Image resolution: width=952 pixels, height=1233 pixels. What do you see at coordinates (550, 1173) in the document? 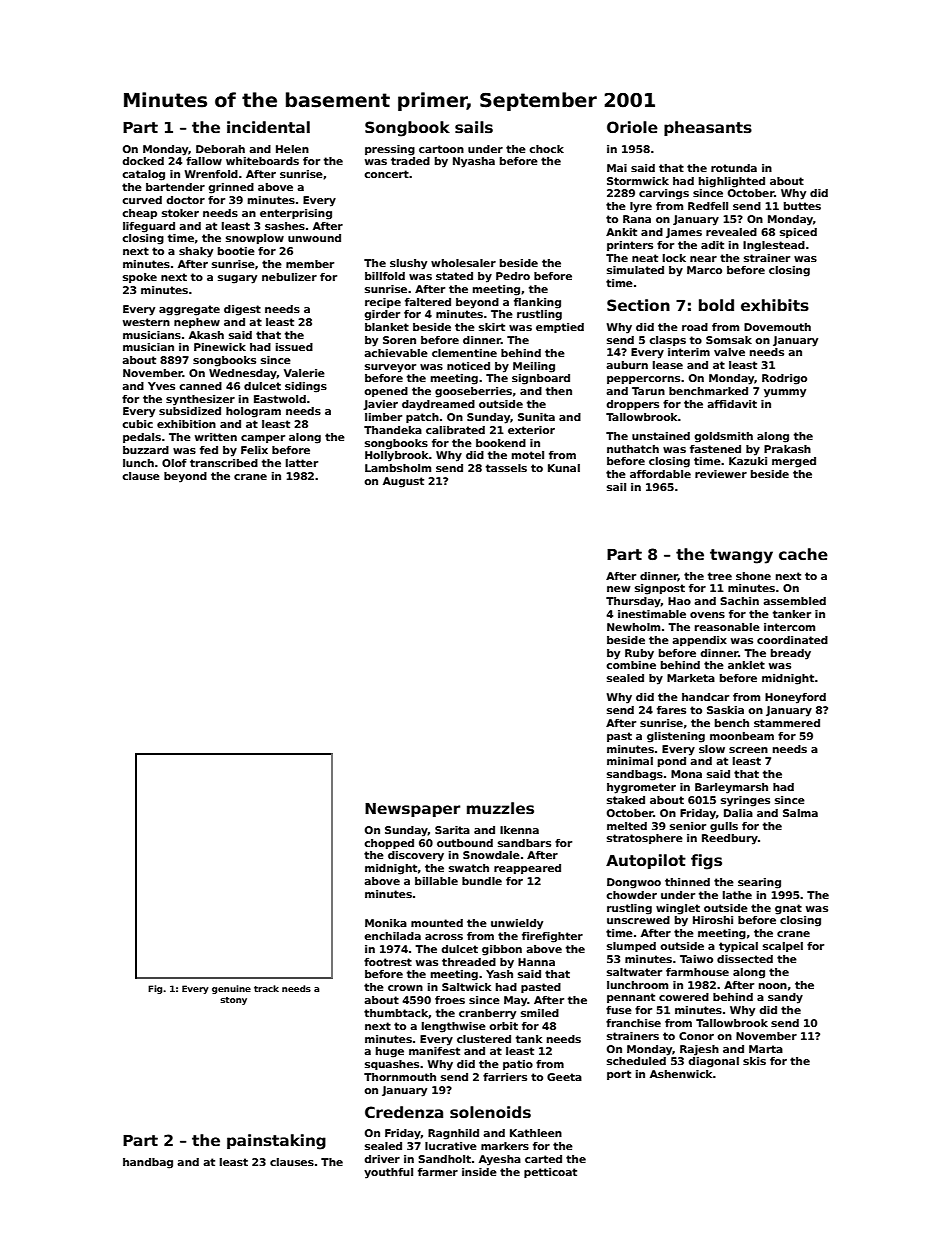
I see `petticoat` at bounding box center [550, 1173].
